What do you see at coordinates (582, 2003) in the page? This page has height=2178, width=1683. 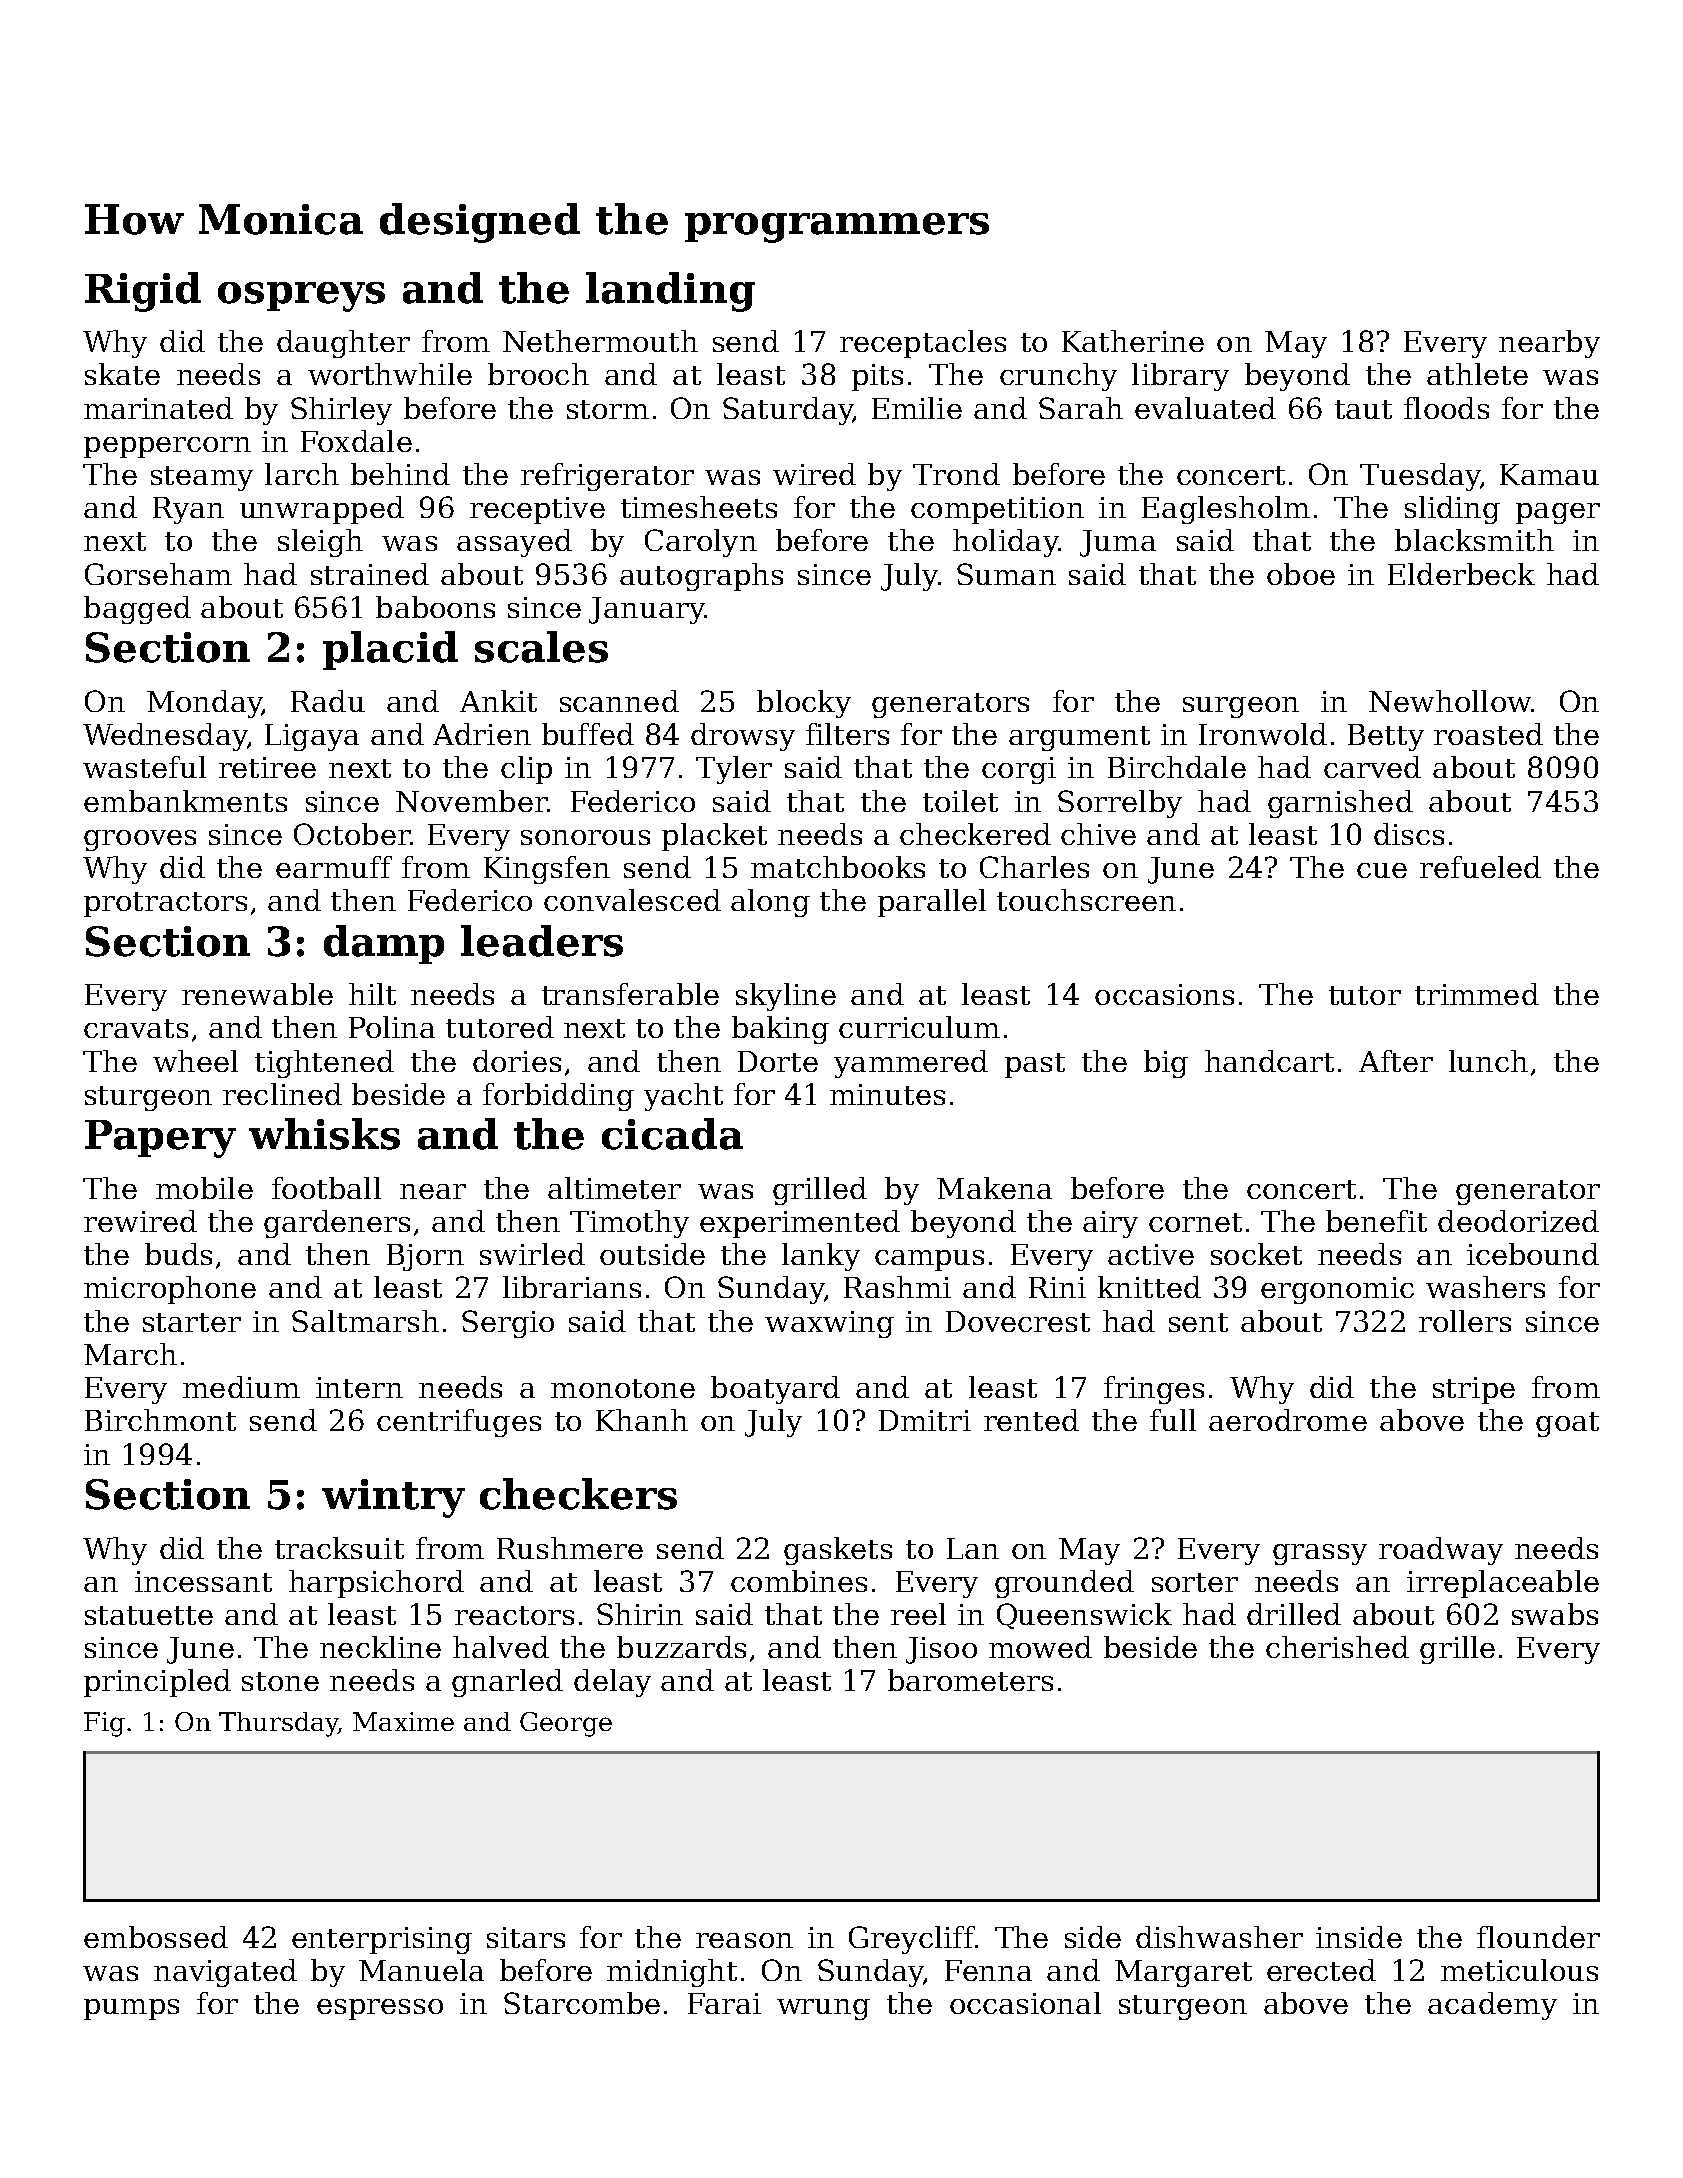 I see `Starcombe` at bounding box center [582, 2003].
